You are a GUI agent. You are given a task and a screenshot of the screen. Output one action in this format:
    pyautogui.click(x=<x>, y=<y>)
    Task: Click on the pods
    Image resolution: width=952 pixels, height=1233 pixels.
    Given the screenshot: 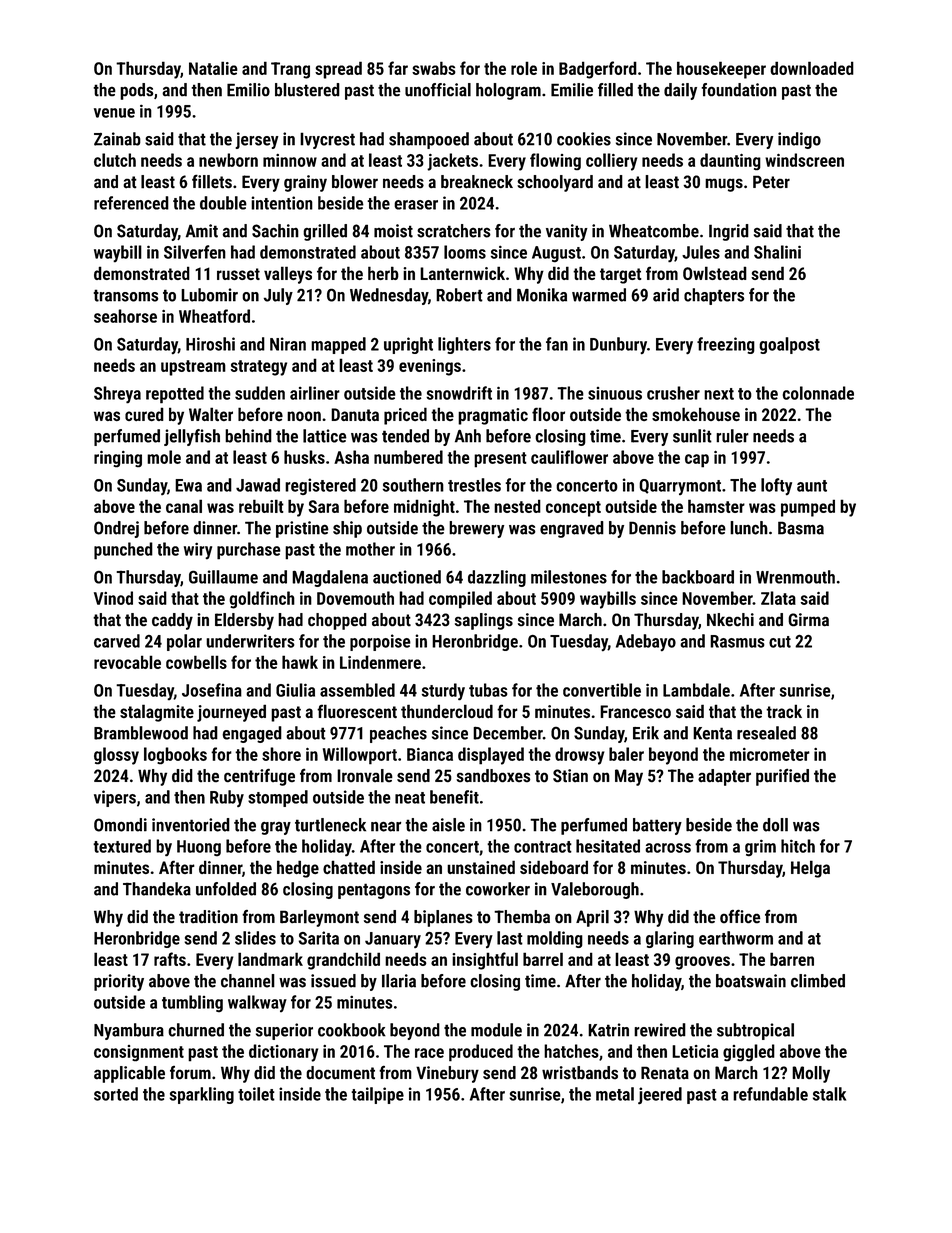 What is the action you would take?
    pyautogui.click(x=137, y=91)
